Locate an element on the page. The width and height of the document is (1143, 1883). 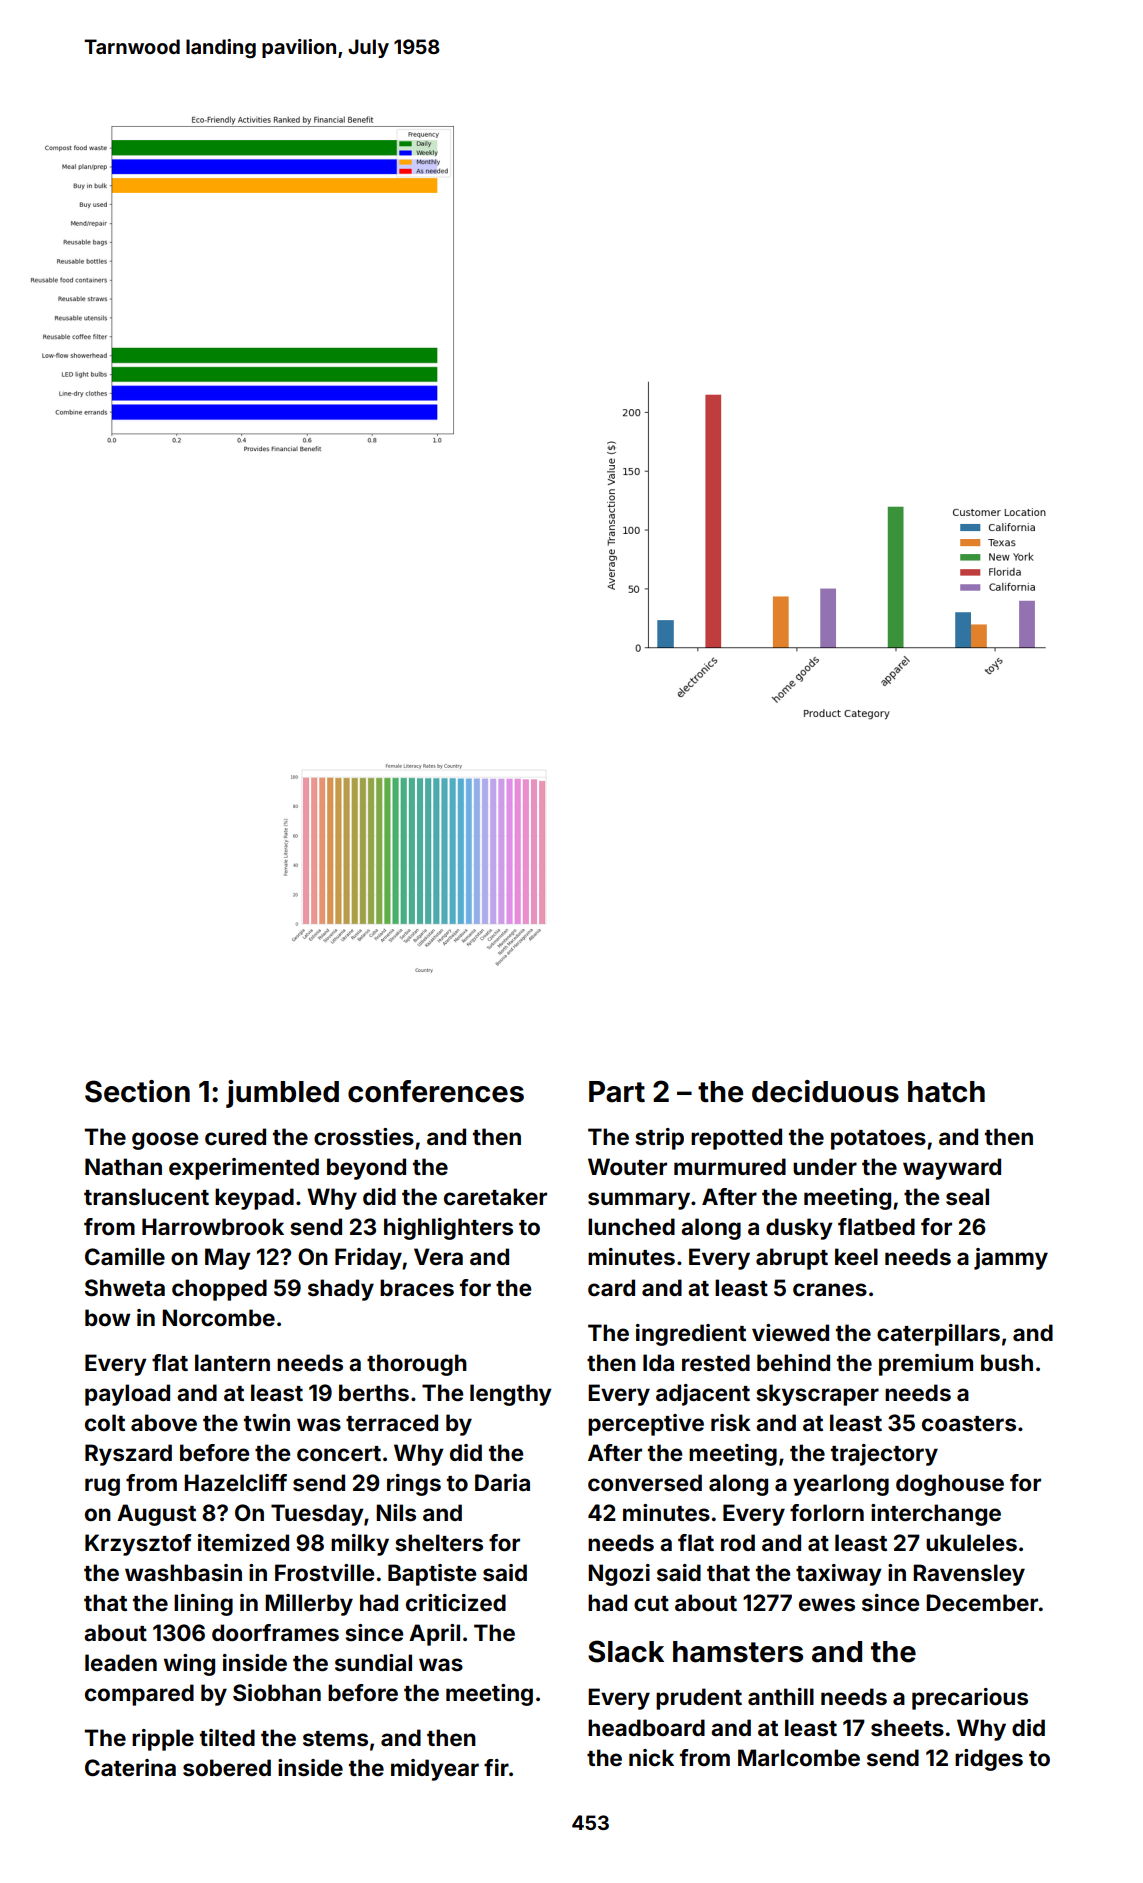
skyscraper is located at coordinates (817, 1395).
